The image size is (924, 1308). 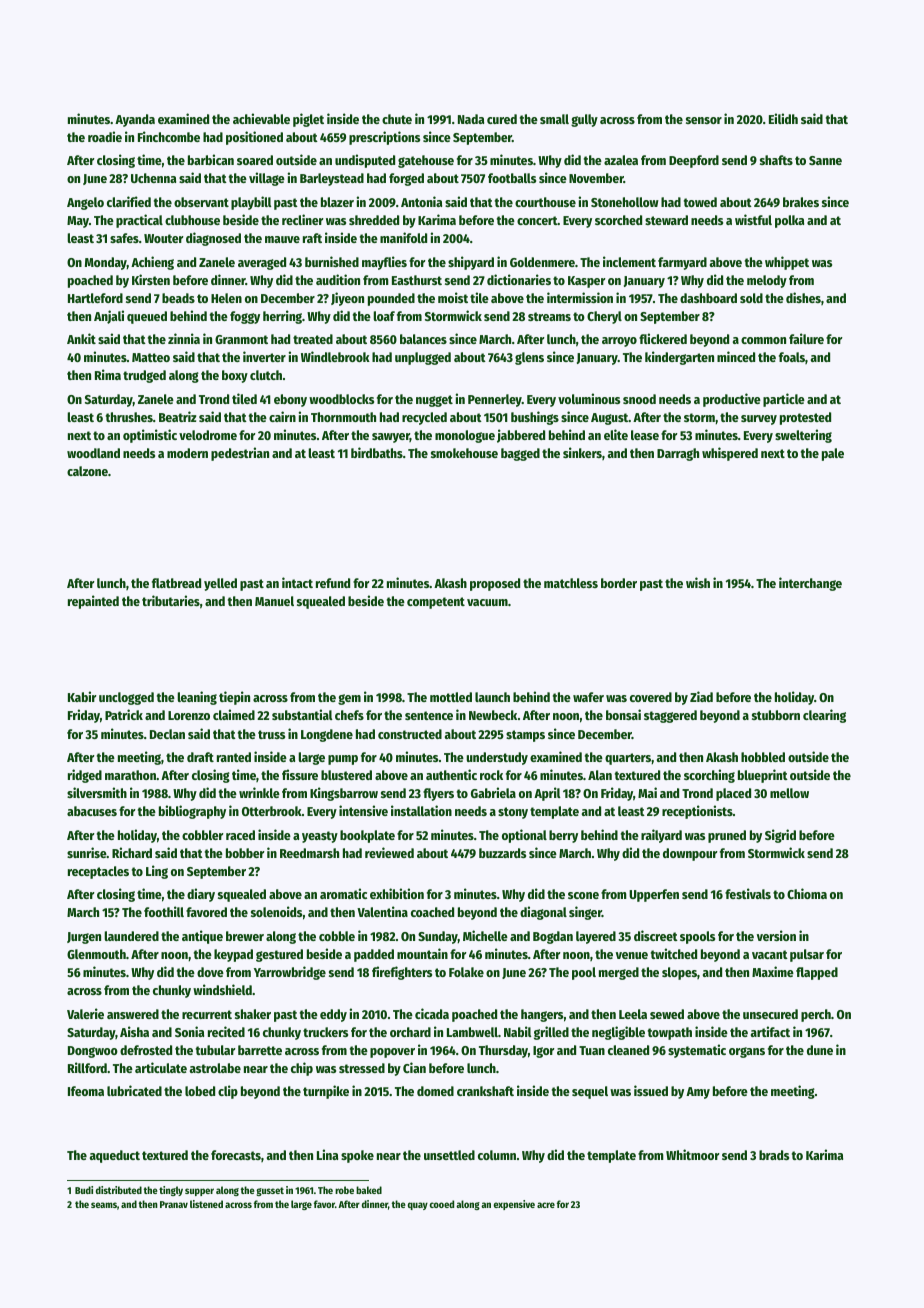 I want to click on achievable, so click(x=261, y=118).
